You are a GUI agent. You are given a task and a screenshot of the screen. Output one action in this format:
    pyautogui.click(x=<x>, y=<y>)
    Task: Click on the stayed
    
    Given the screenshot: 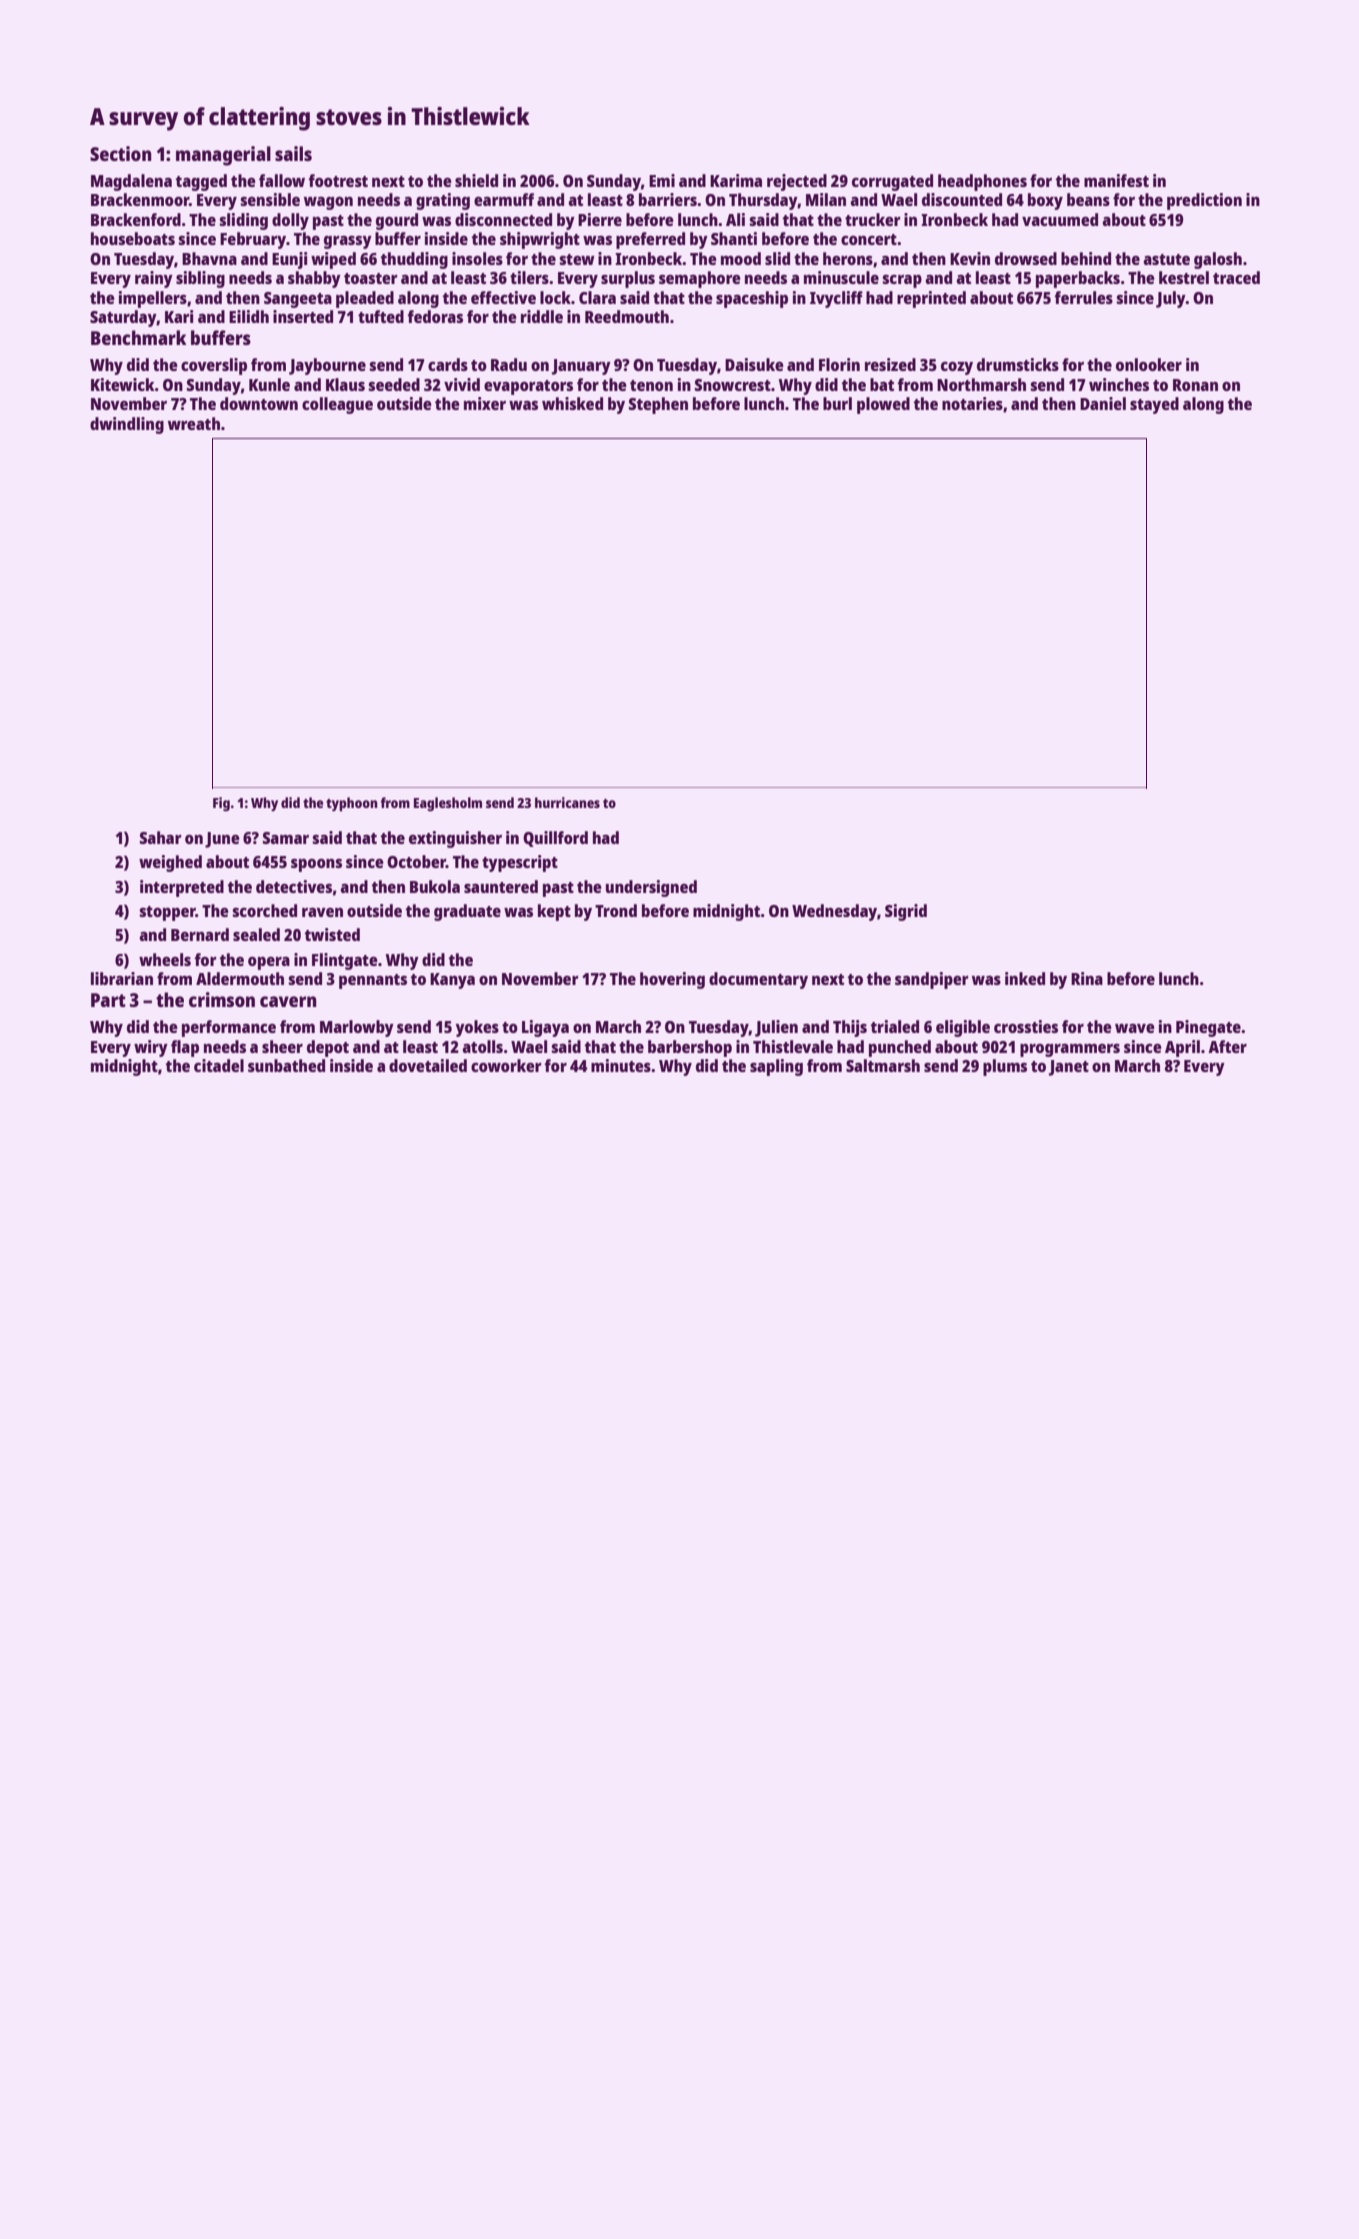 What is the action you would take?
    pyautogui.click(x=1154, y=405)
